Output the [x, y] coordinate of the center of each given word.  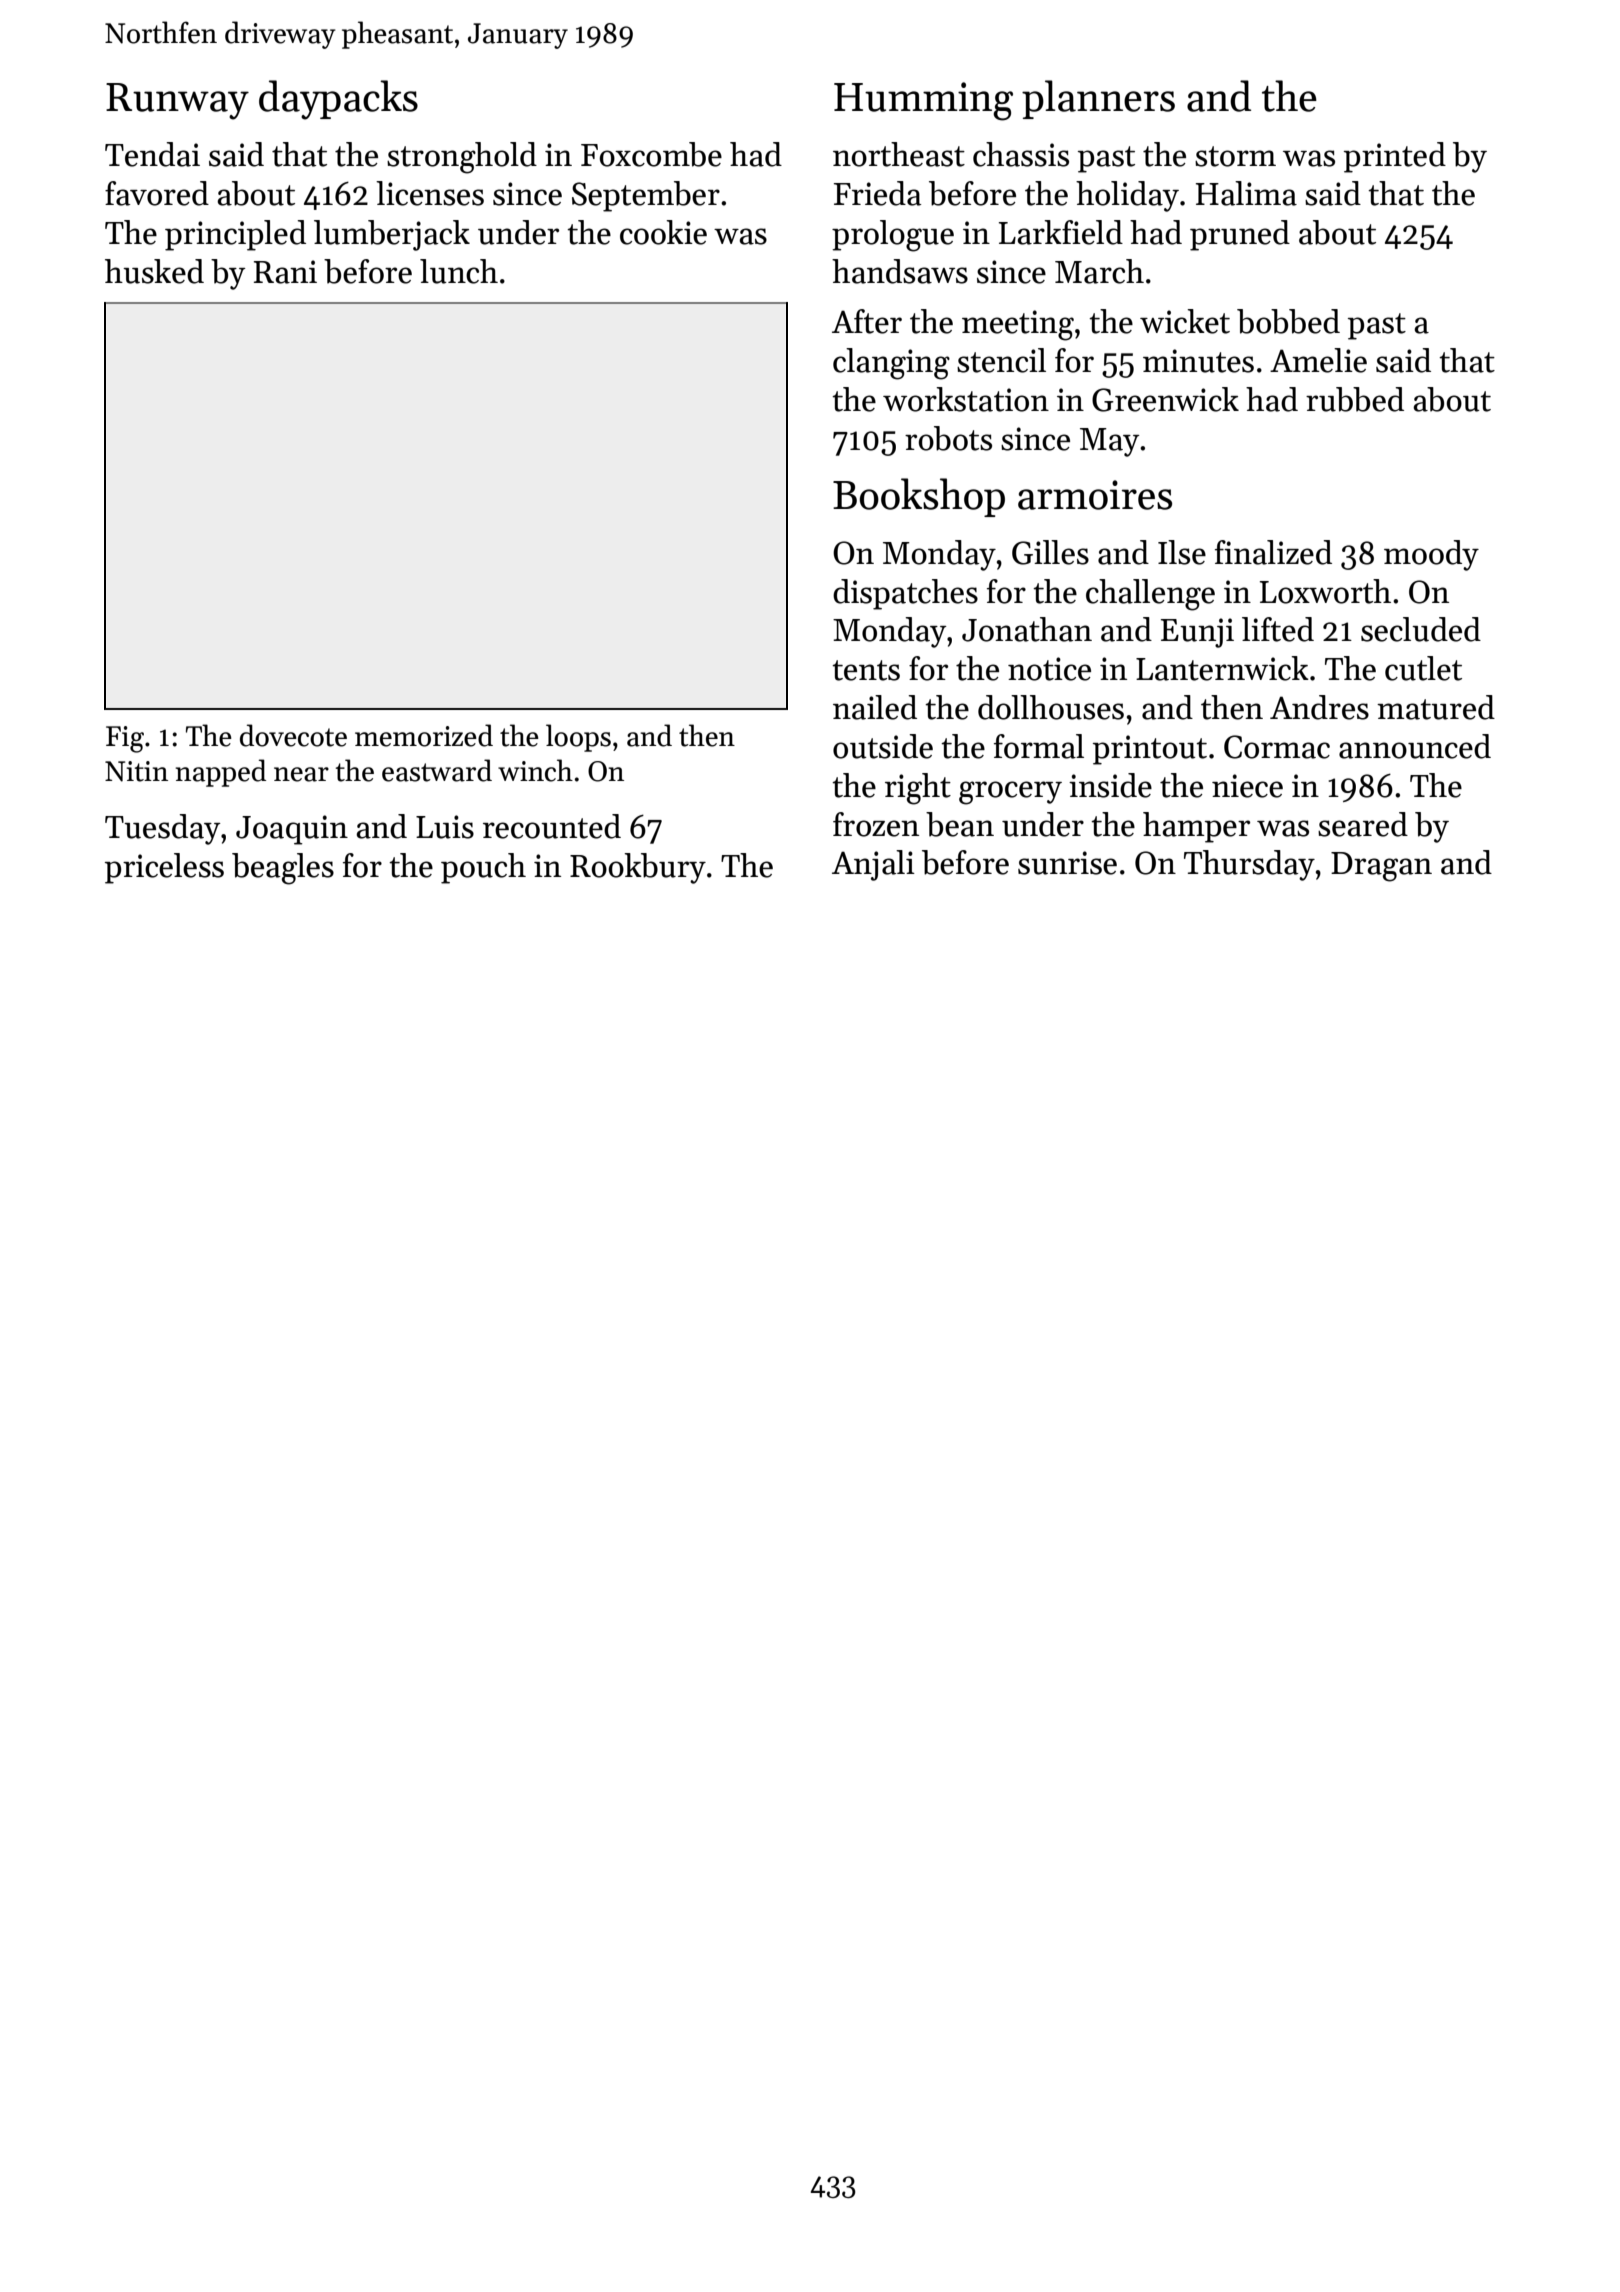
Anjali [873, 865]
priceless [164, 868]
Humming [923, 101]
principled [235, 235]
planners [1098, 99]
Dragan [1381, 867]
